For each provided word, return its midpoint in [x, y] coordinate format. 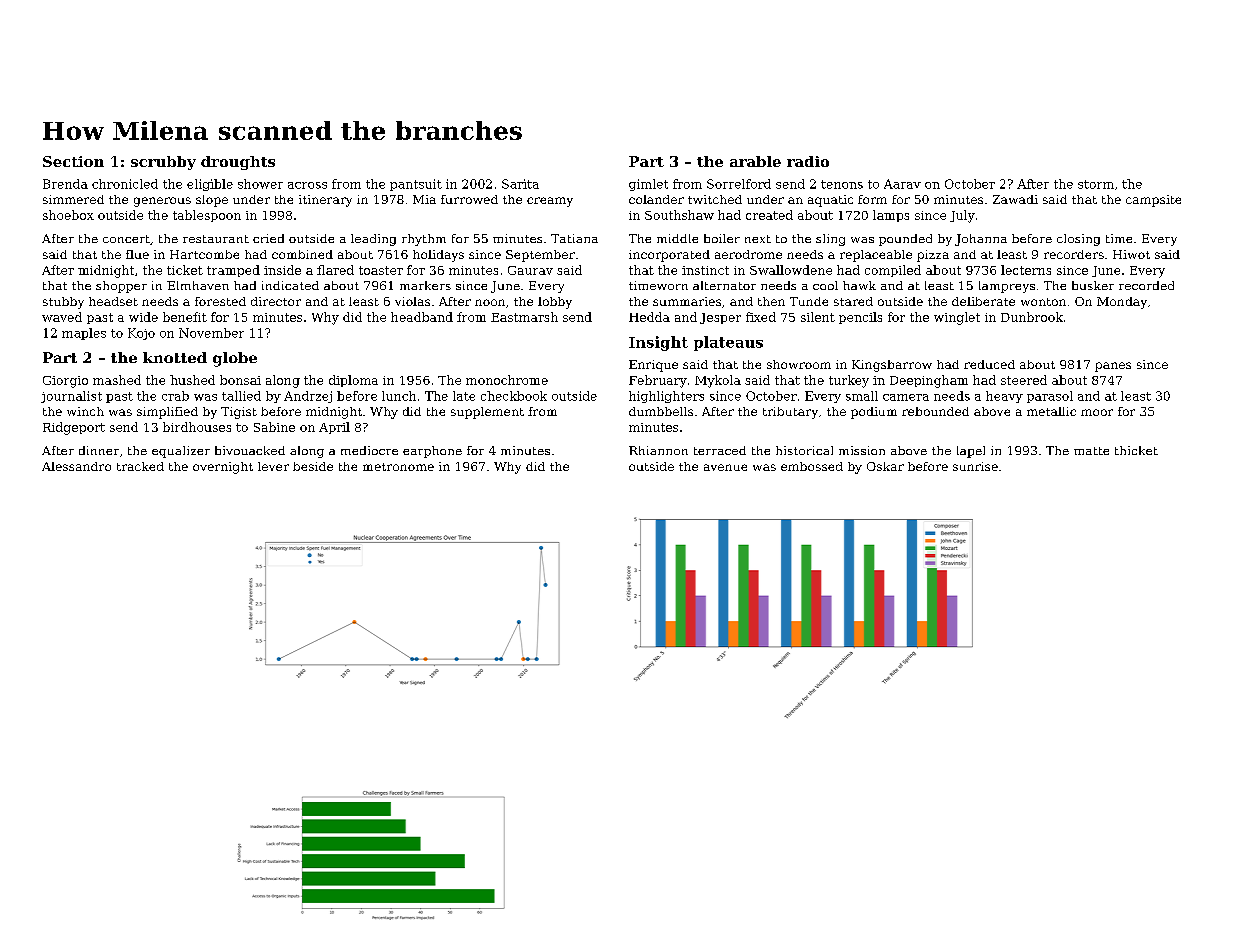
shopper [121, 287]
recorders [1074, 254]
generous [162, 202]
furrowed [469, 199]
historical [804, 450]
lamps [891, 216]
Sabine [274, 427]
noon [490, 302]
